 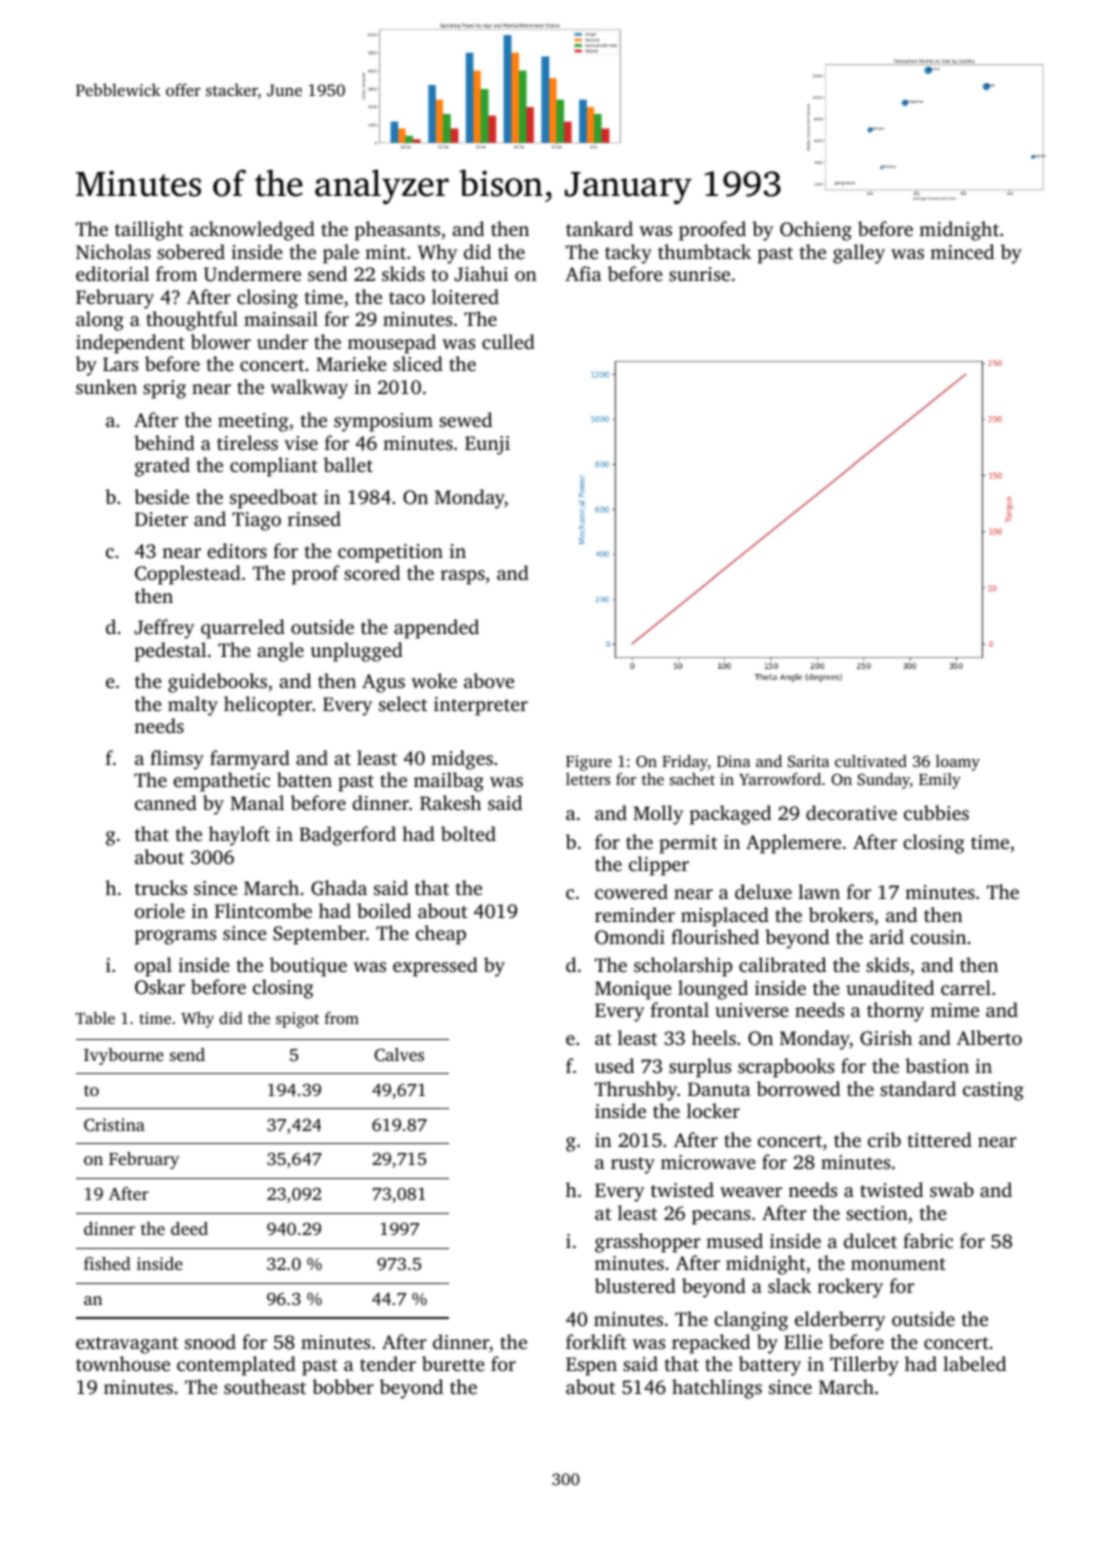 I want to click on flimsy, so click(x=177, y=760).
